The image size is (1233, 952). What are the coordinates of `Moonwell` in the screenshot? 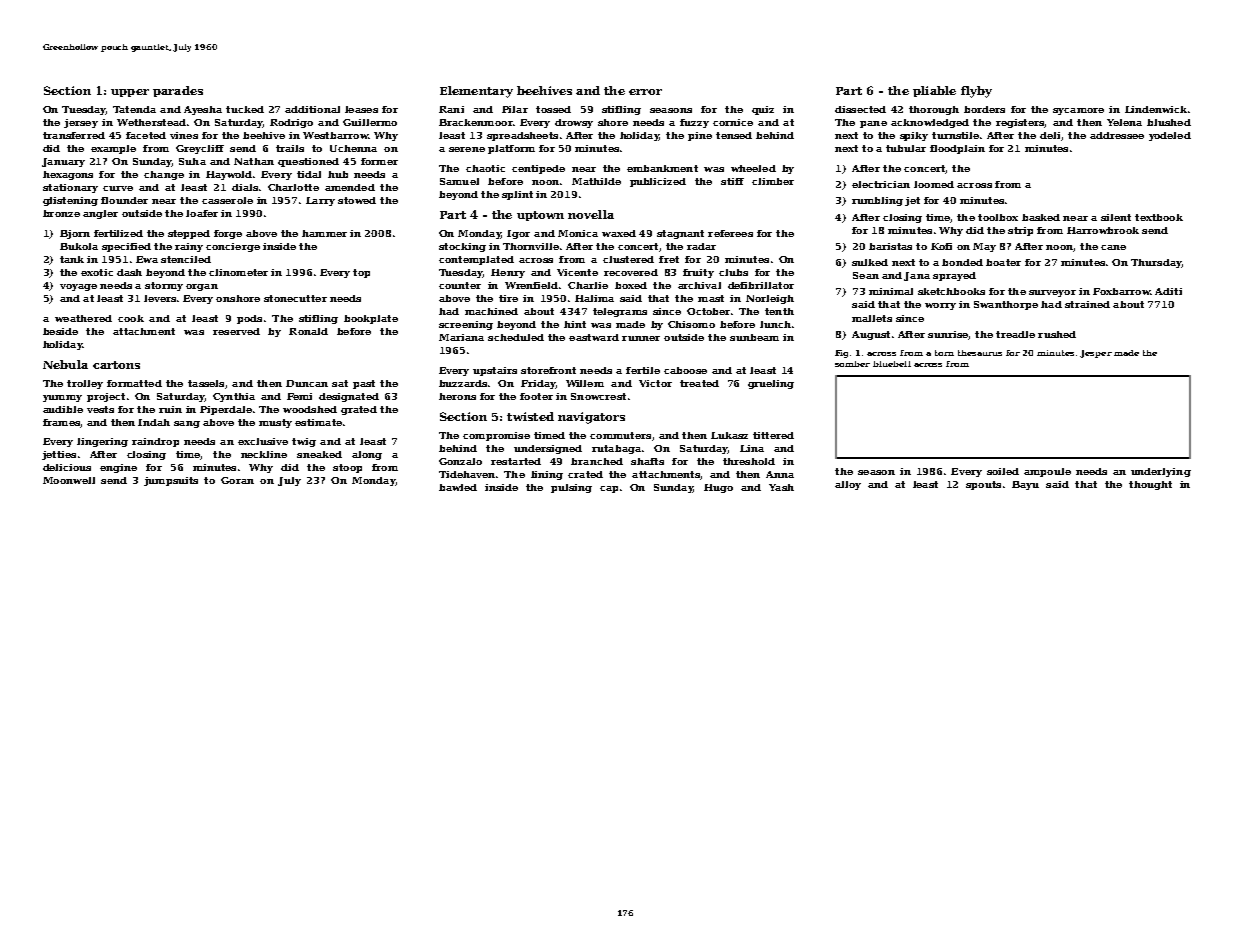 It's located at (69, 480).
